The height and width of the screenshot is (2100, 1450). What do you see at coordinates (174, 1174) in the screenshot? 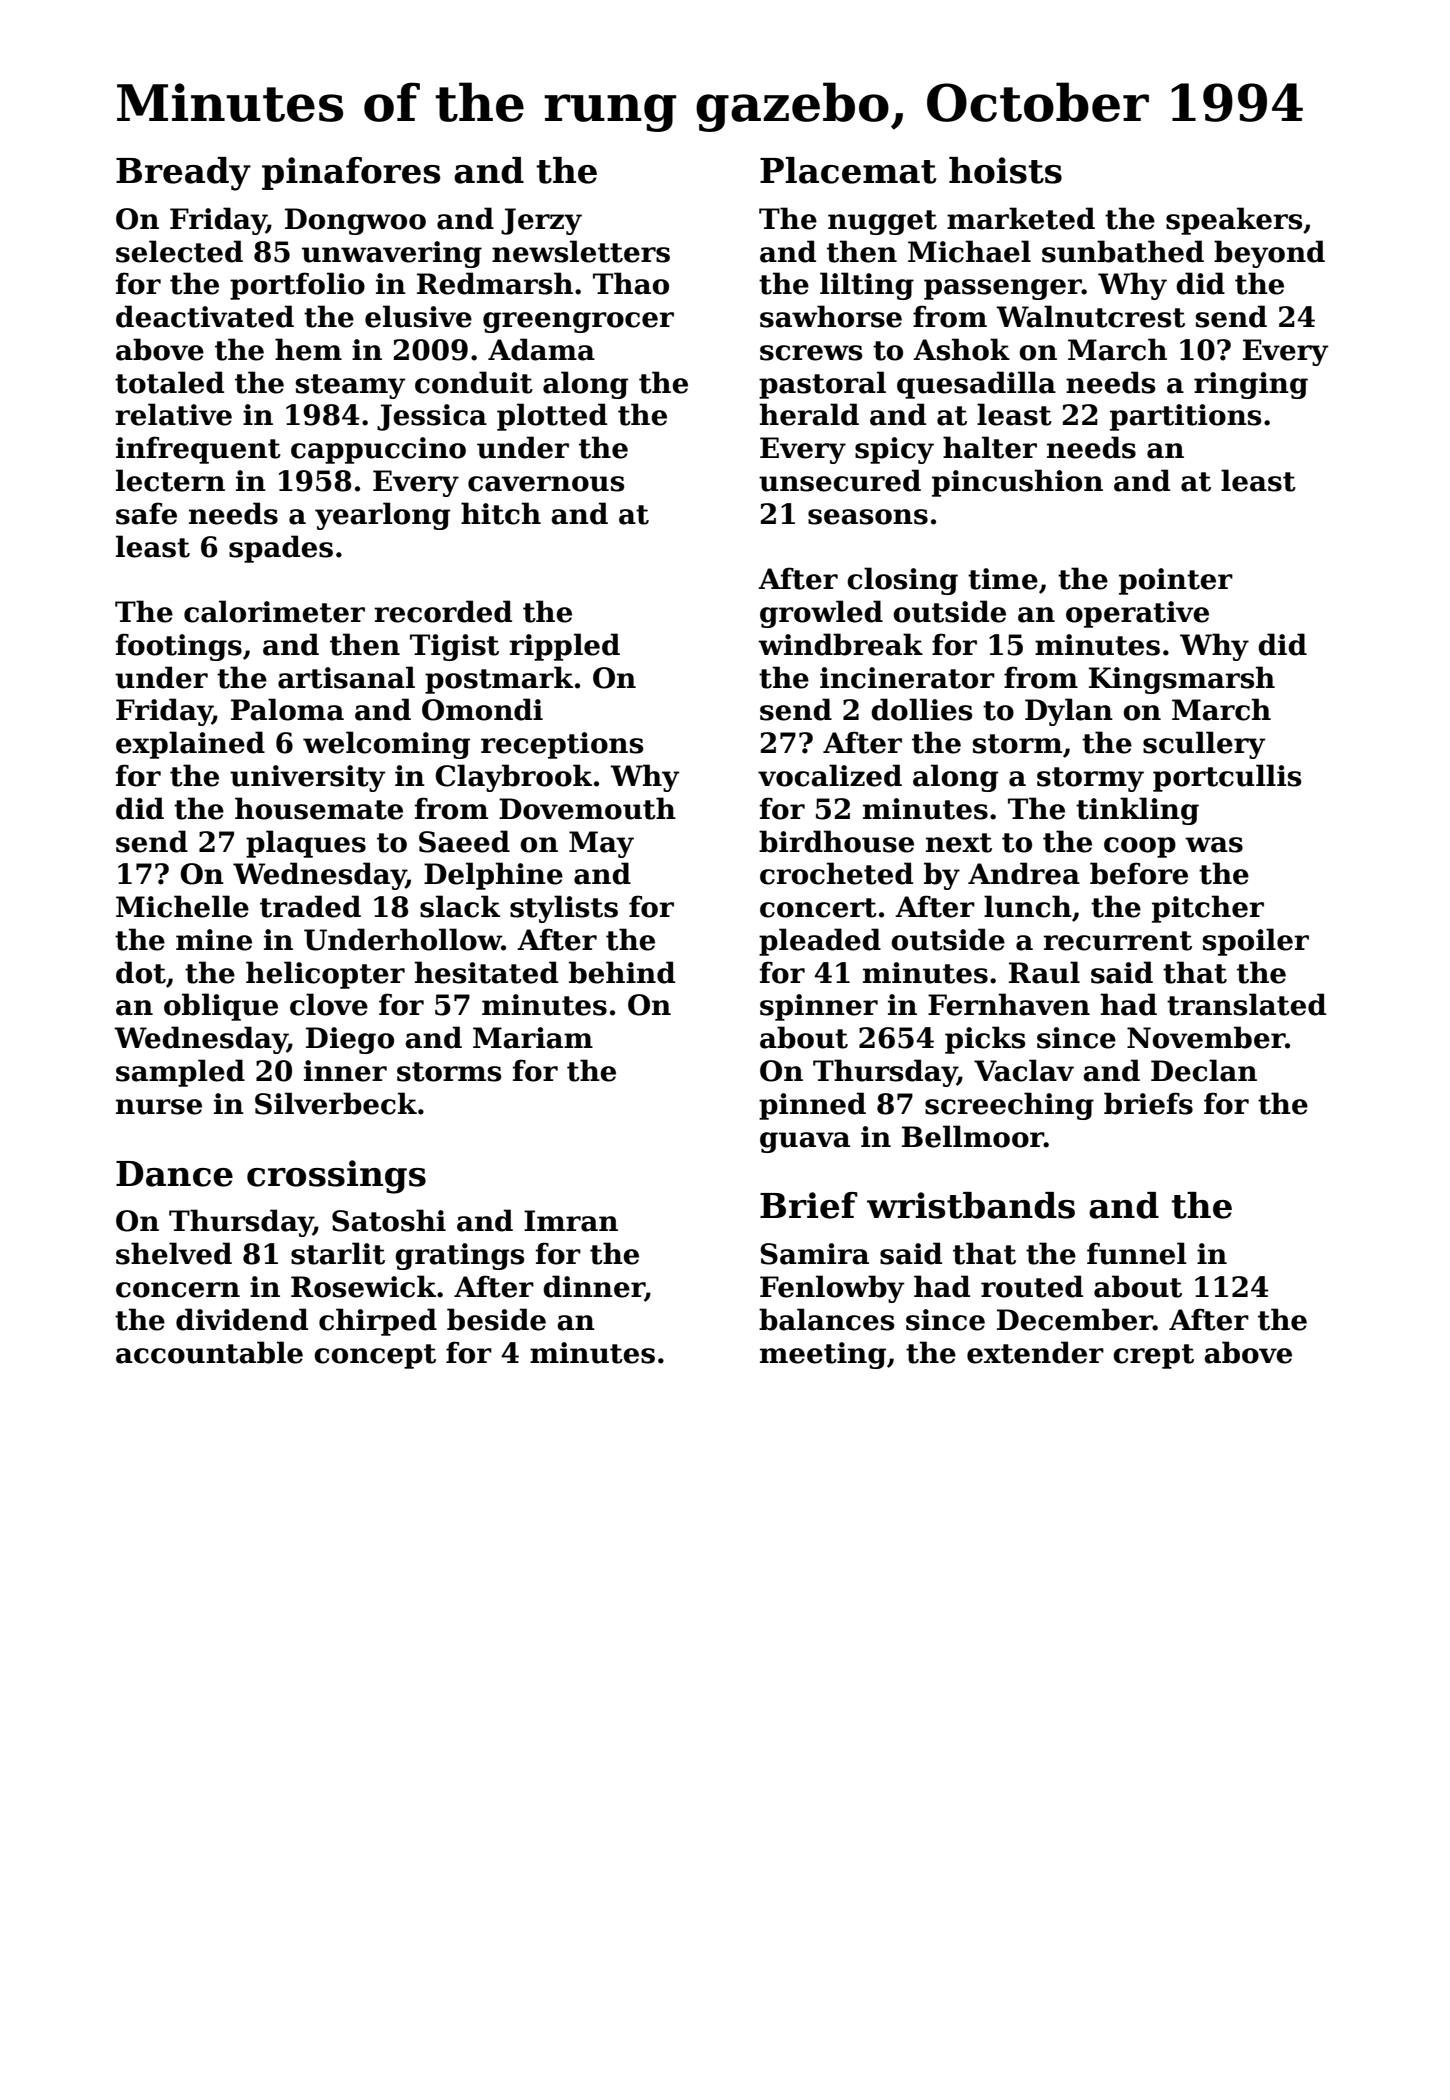
I see `Dance` at bounding box center [174, 1174].
